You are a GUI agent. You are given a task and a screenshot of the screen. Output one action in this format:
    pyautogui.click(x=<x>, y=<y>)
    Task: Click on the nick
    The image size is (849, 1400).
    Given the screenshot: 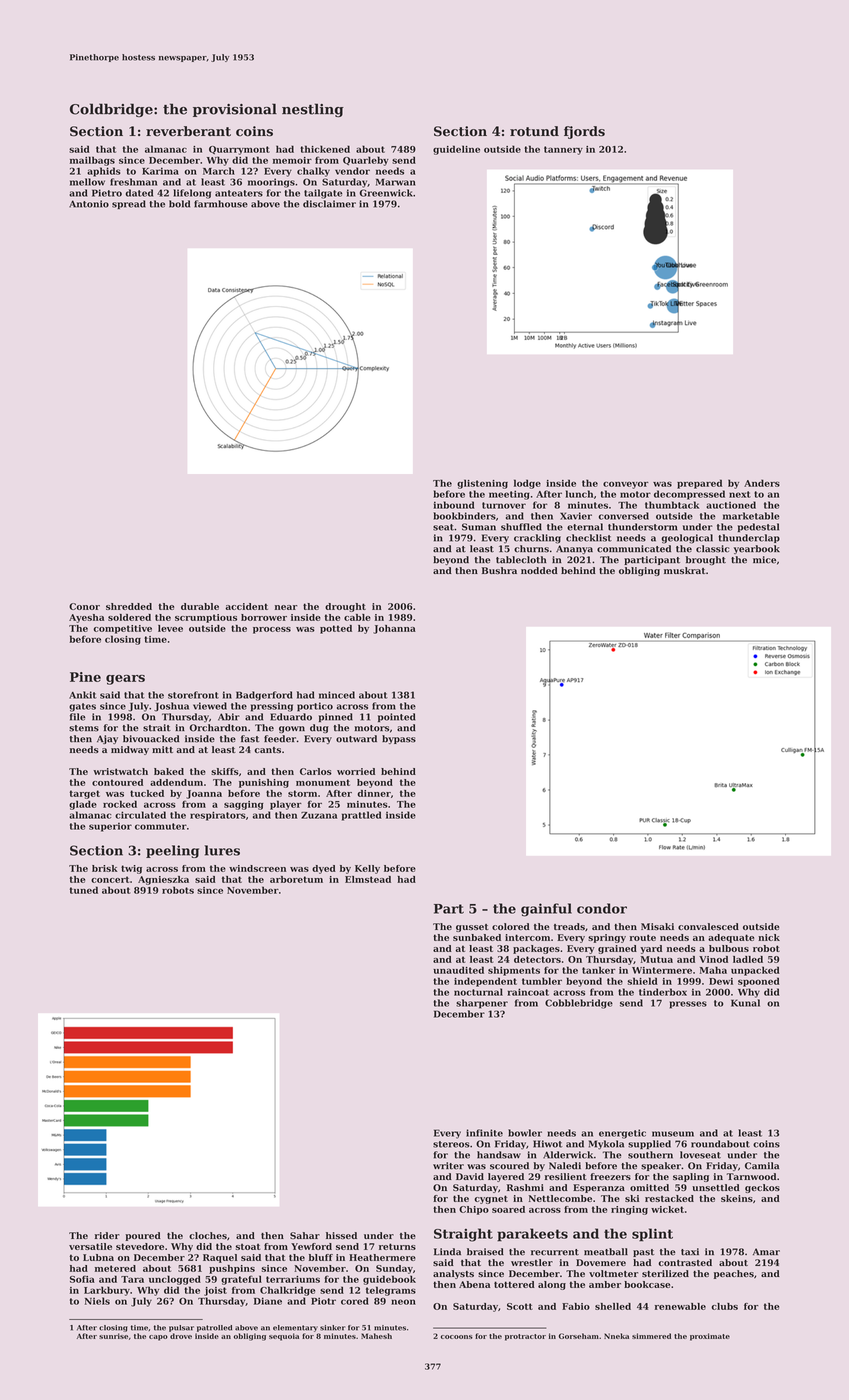 What is the action you would take?
    pyautogui.click(x=769, y=937)
